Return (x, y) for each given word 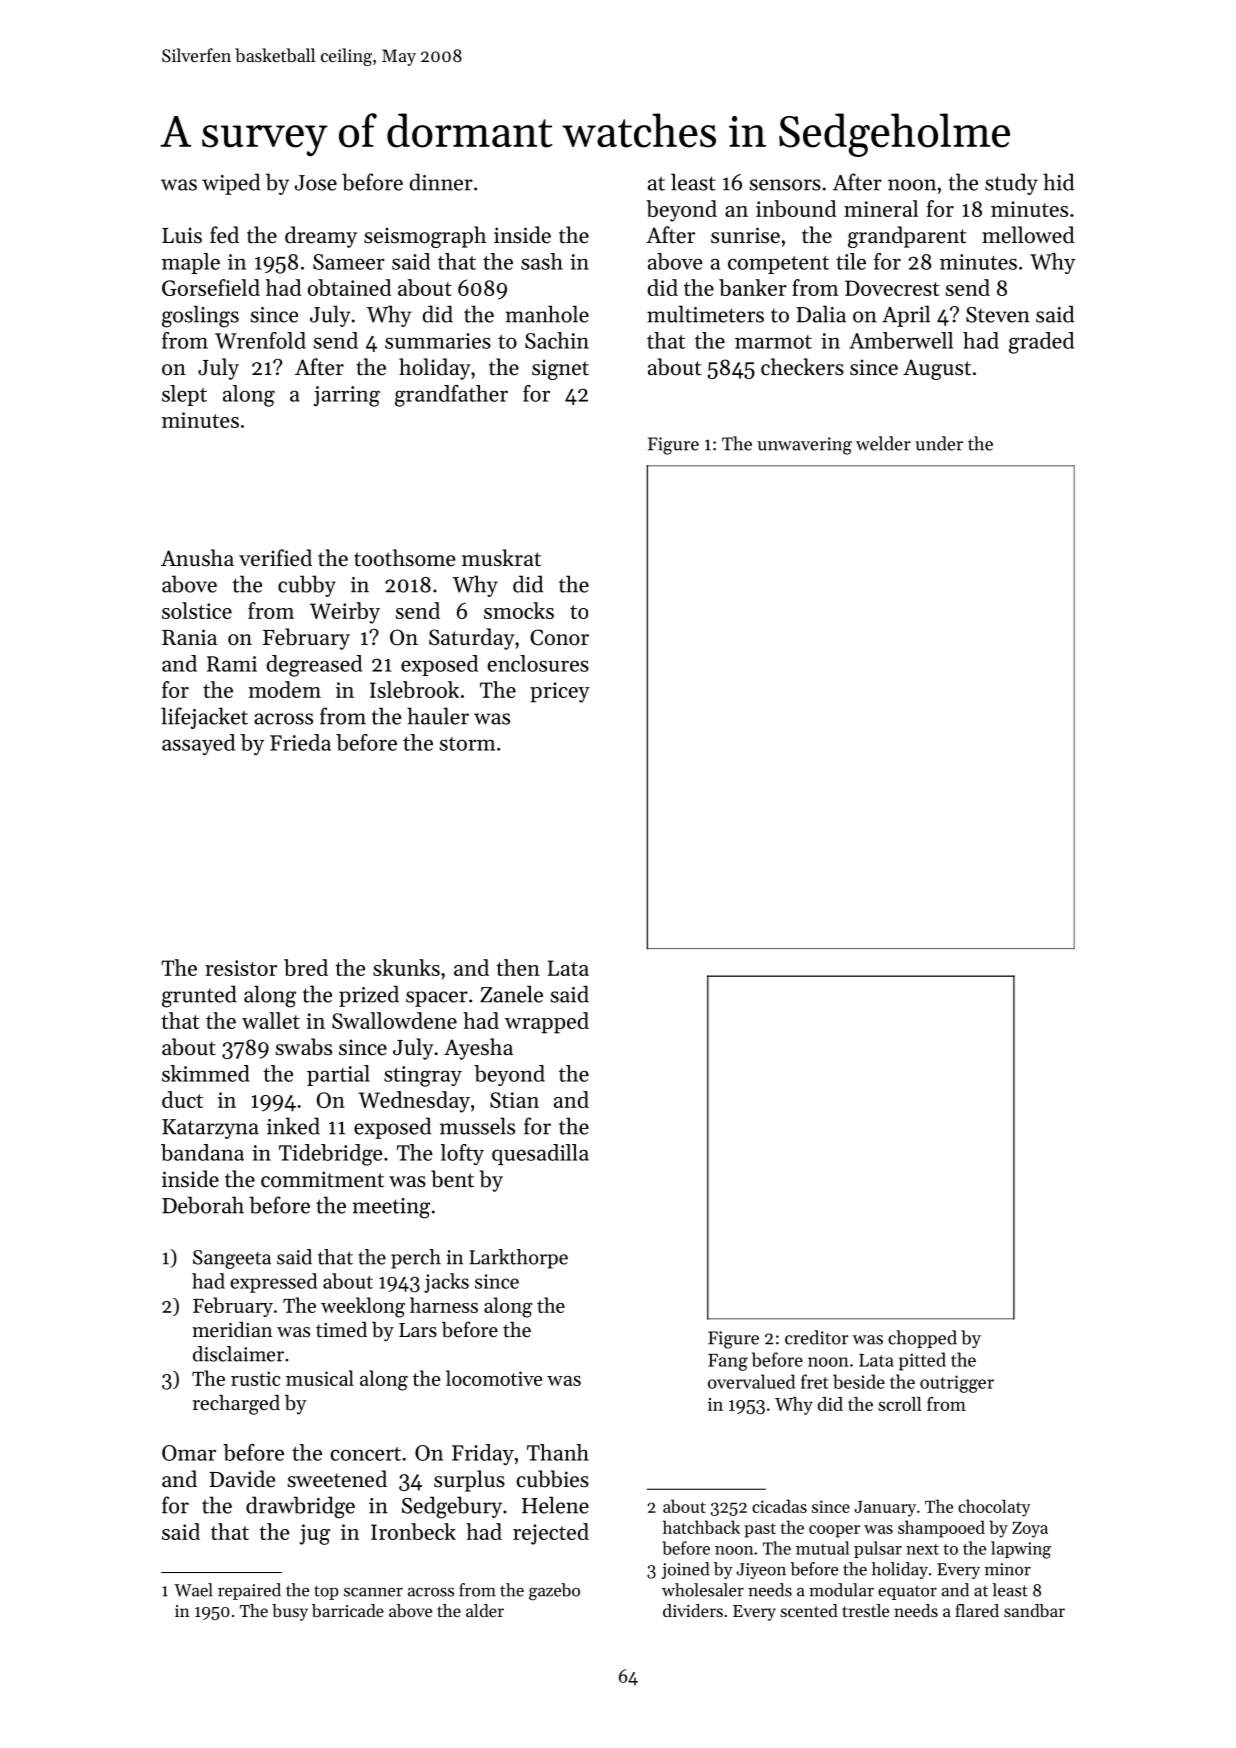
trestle (865, 1610)
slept (184, 395)
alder (485, 1610)
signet (560, 369)
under (939, 443)
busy (290, 1612)
